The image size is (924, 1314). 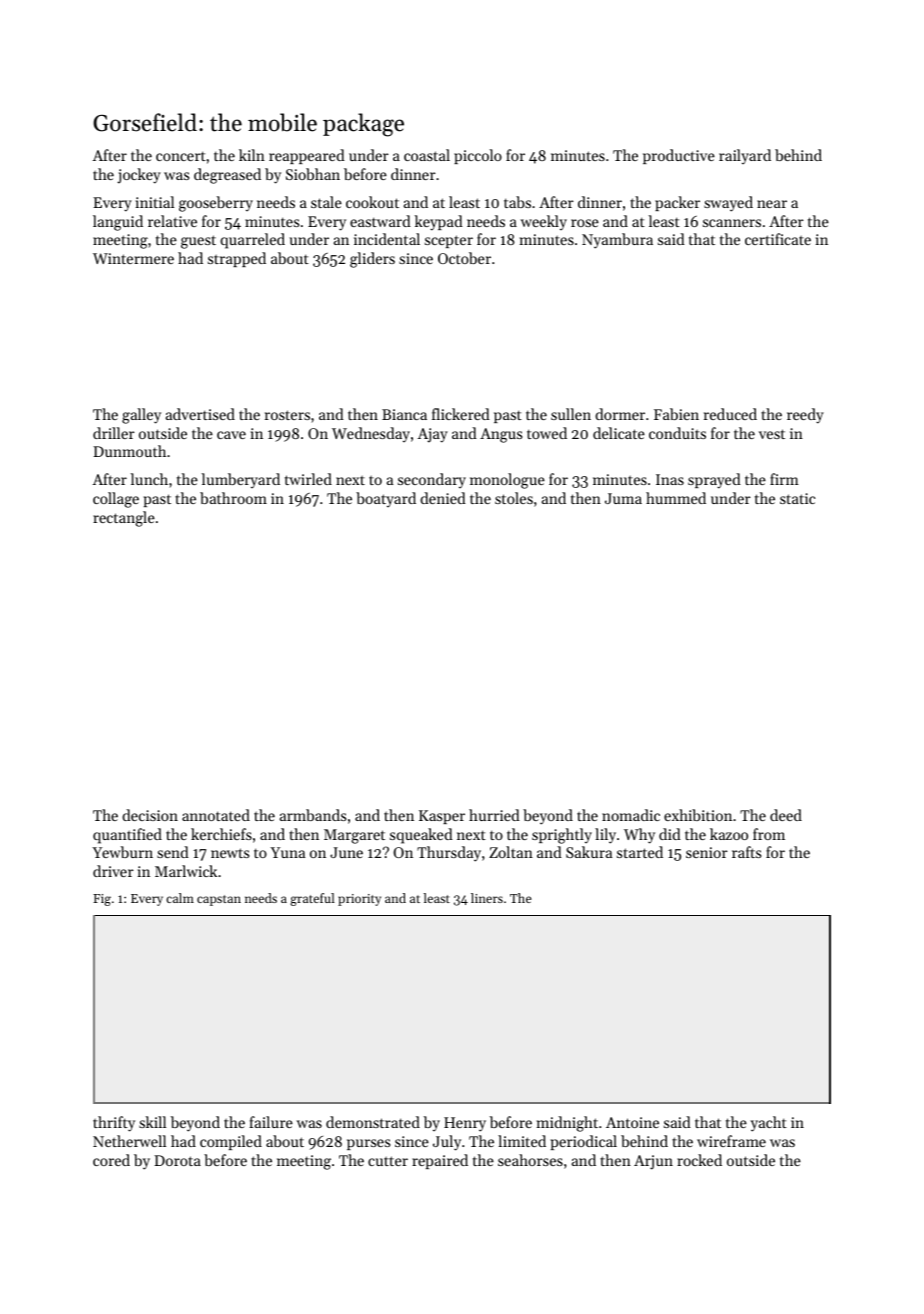 What do you see at coordinates (778, 239) in the document?
I see `certificate` at bounding box center [778, 239].
